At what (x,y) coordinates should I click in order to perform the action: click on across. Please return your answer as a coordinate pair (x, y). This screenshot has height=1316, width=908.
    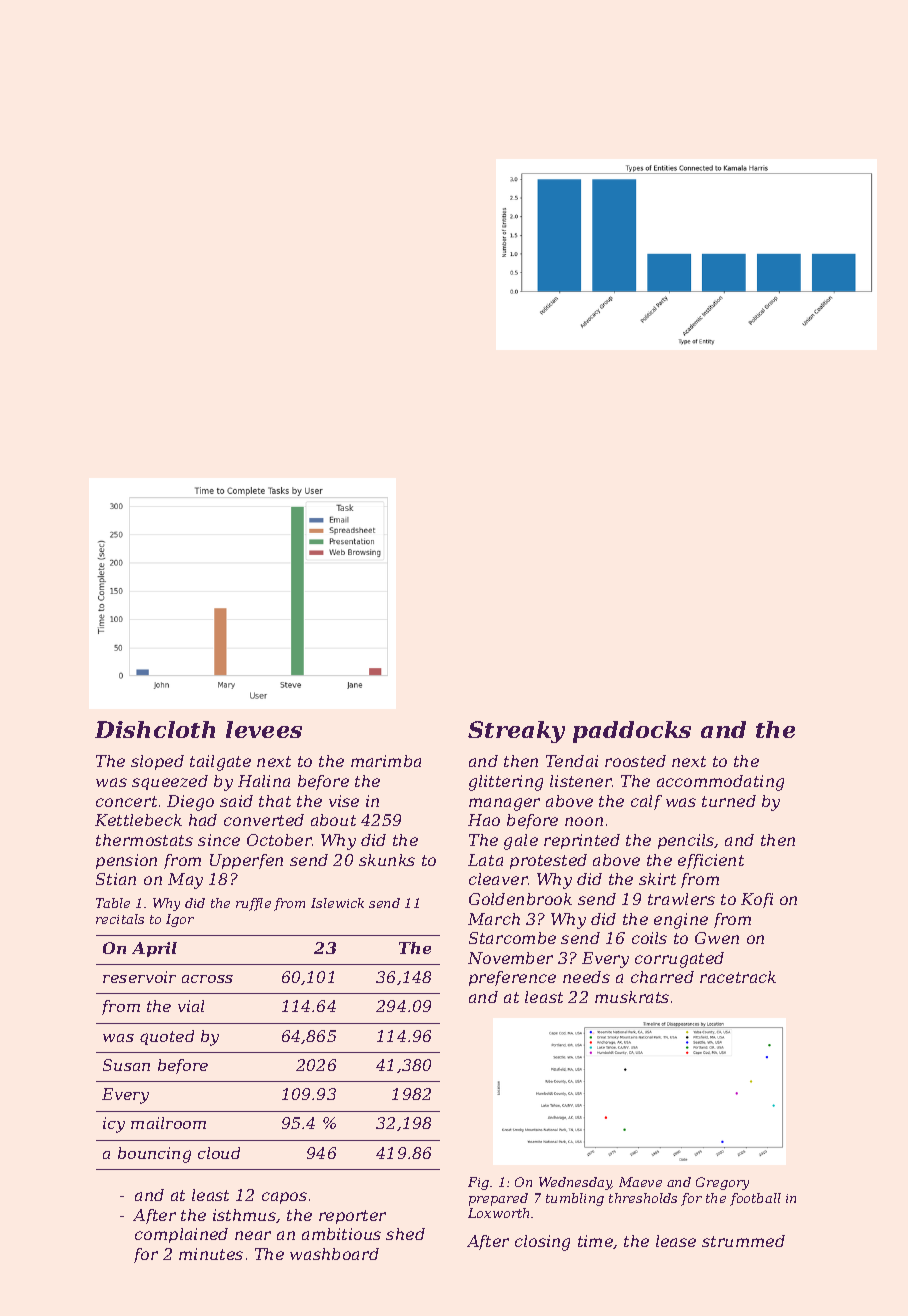
    Looking at the image, I should click on (207, 979).
